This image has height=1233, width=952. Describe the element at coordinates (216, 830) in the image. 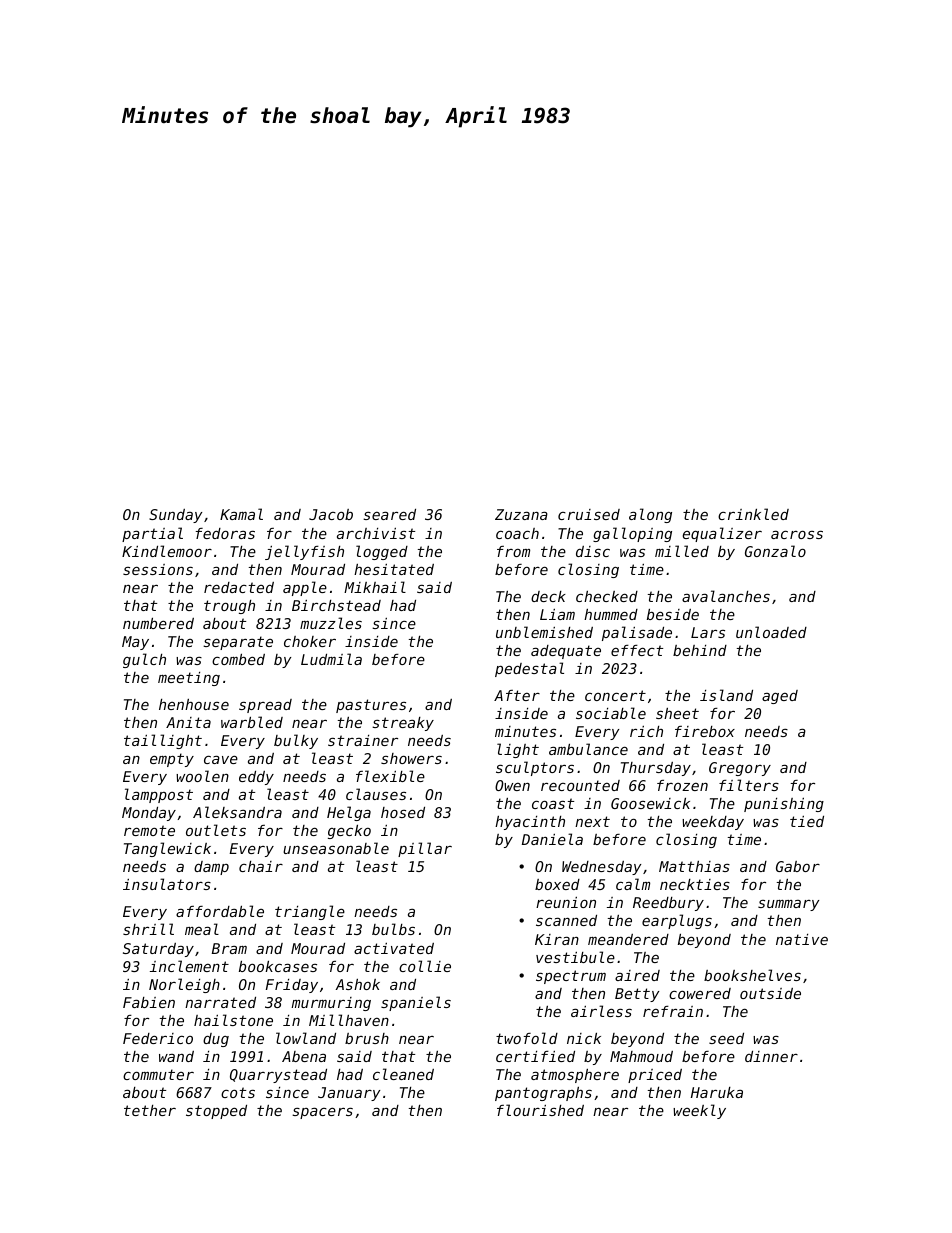

I see `outlets` at that location.
